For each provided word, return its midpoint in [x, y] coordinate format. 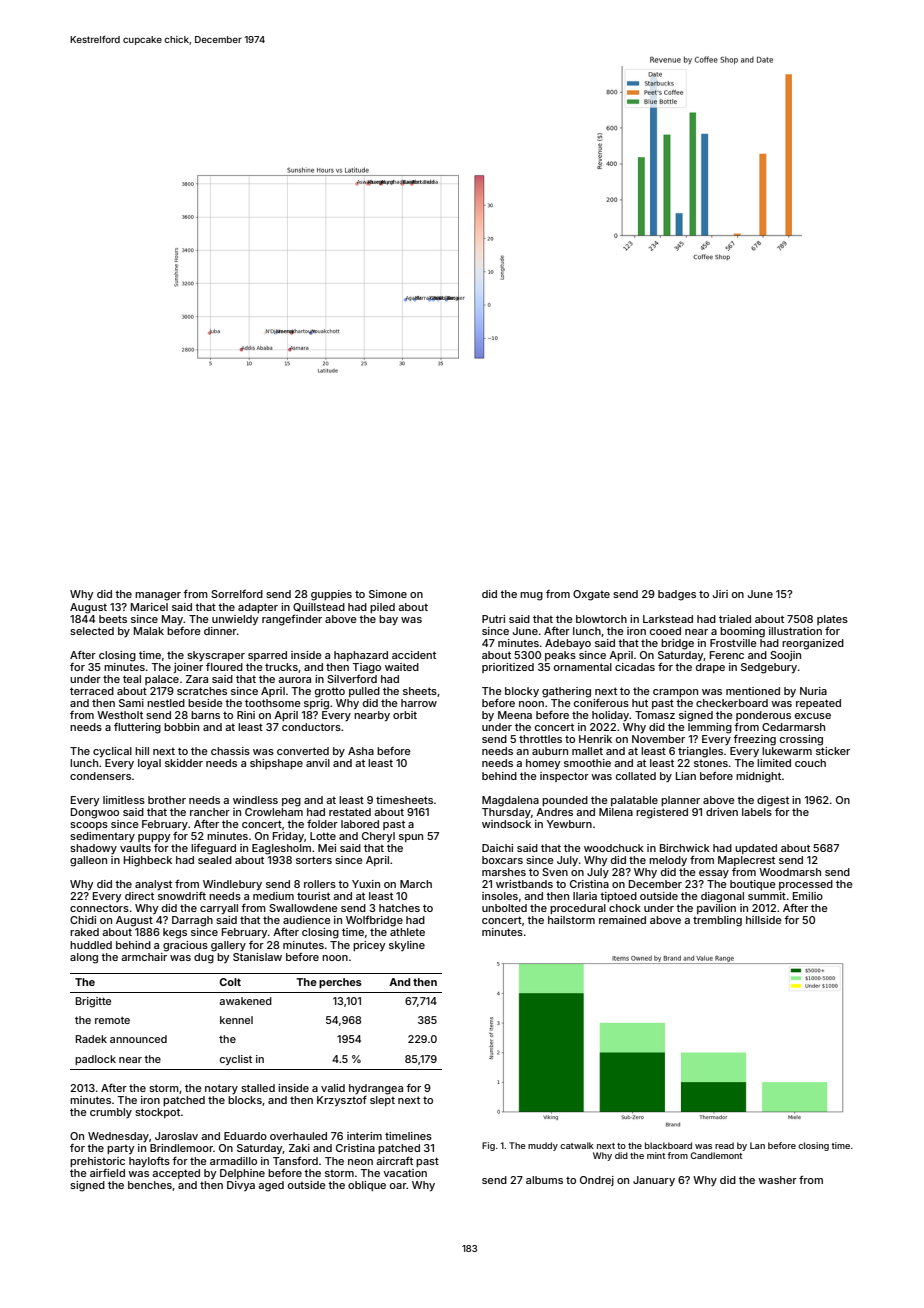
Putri [493, 619]
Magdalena [510, 801]
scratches [202, 691]
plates [832, 620]
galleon [88, 861]
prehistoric [97, 1162]
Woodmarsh [790, 872]
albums [544, 1180]
